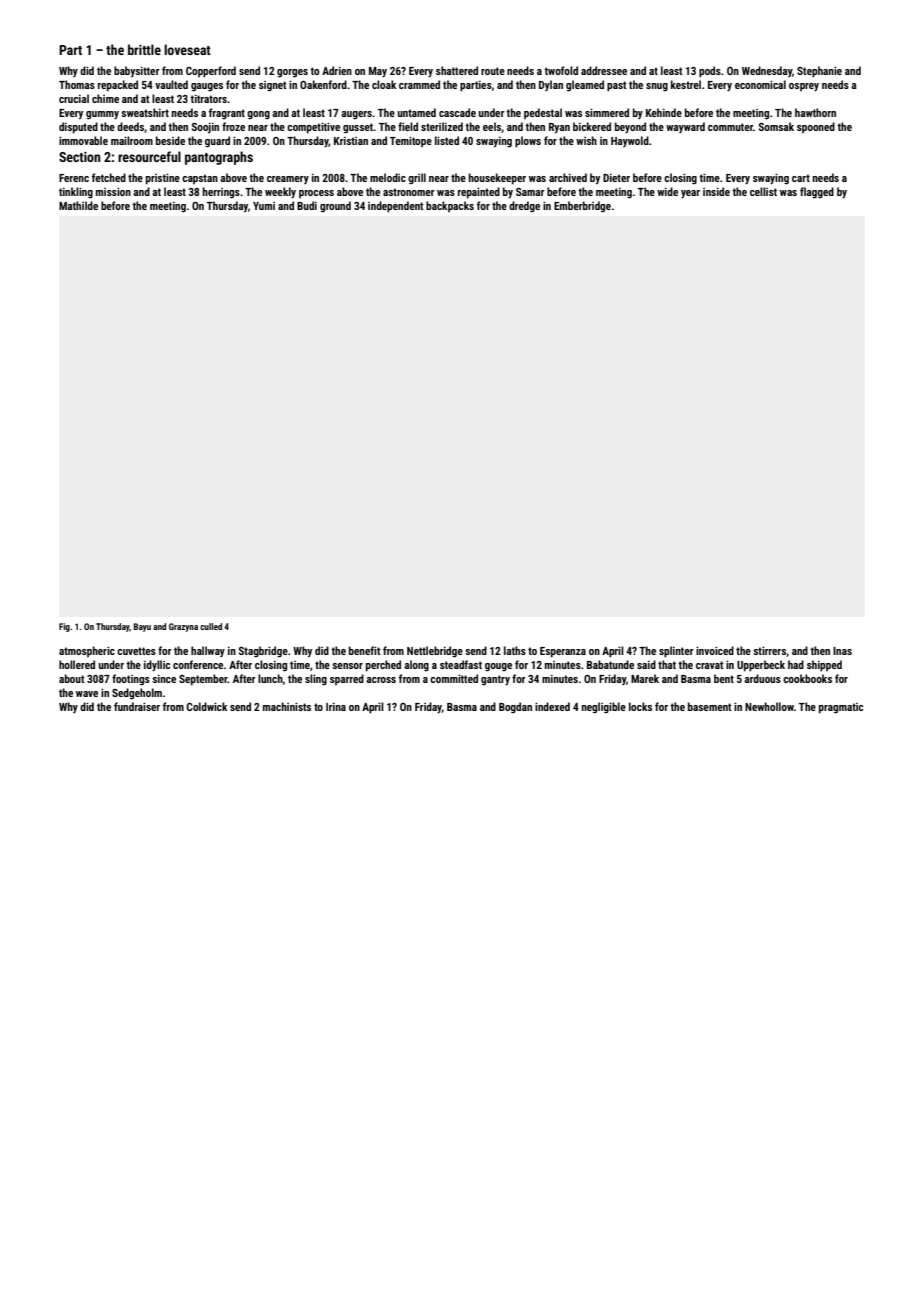  What do you see at coordinates (450, 206) in the screenshot?
I see `backpacks` at bounding box center [450, 206].
